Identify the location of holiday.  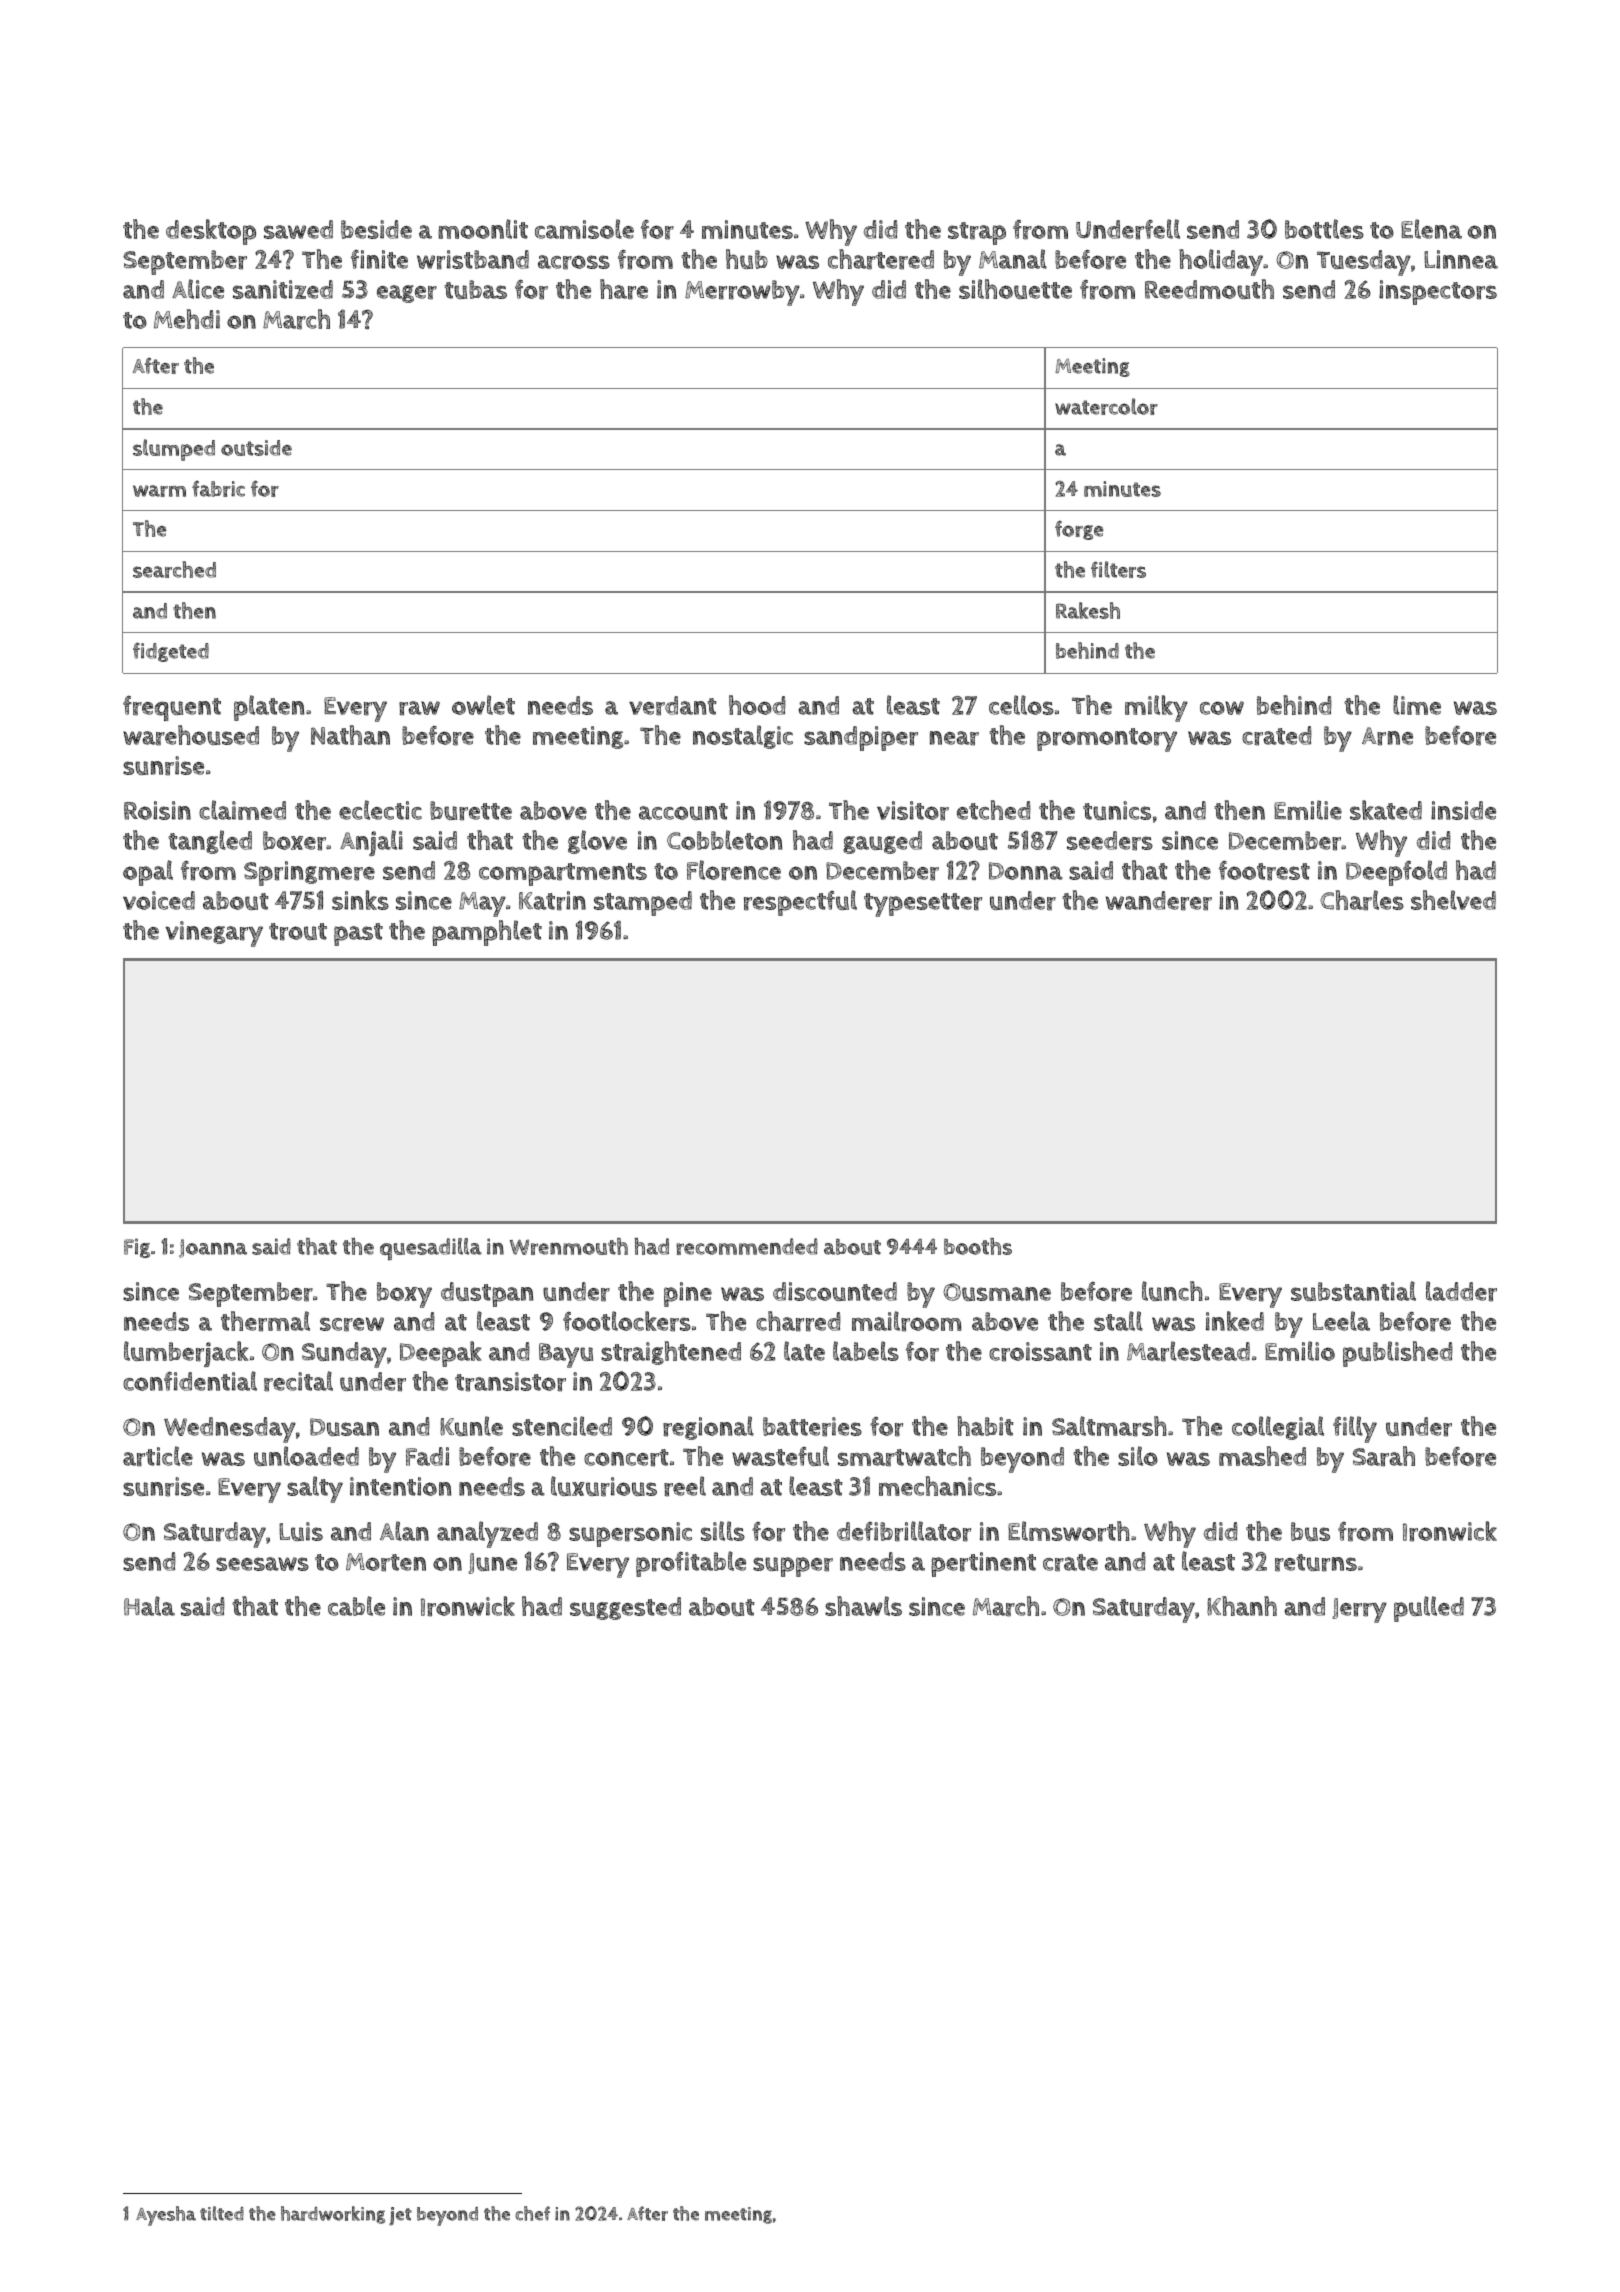
(1221, 262).
